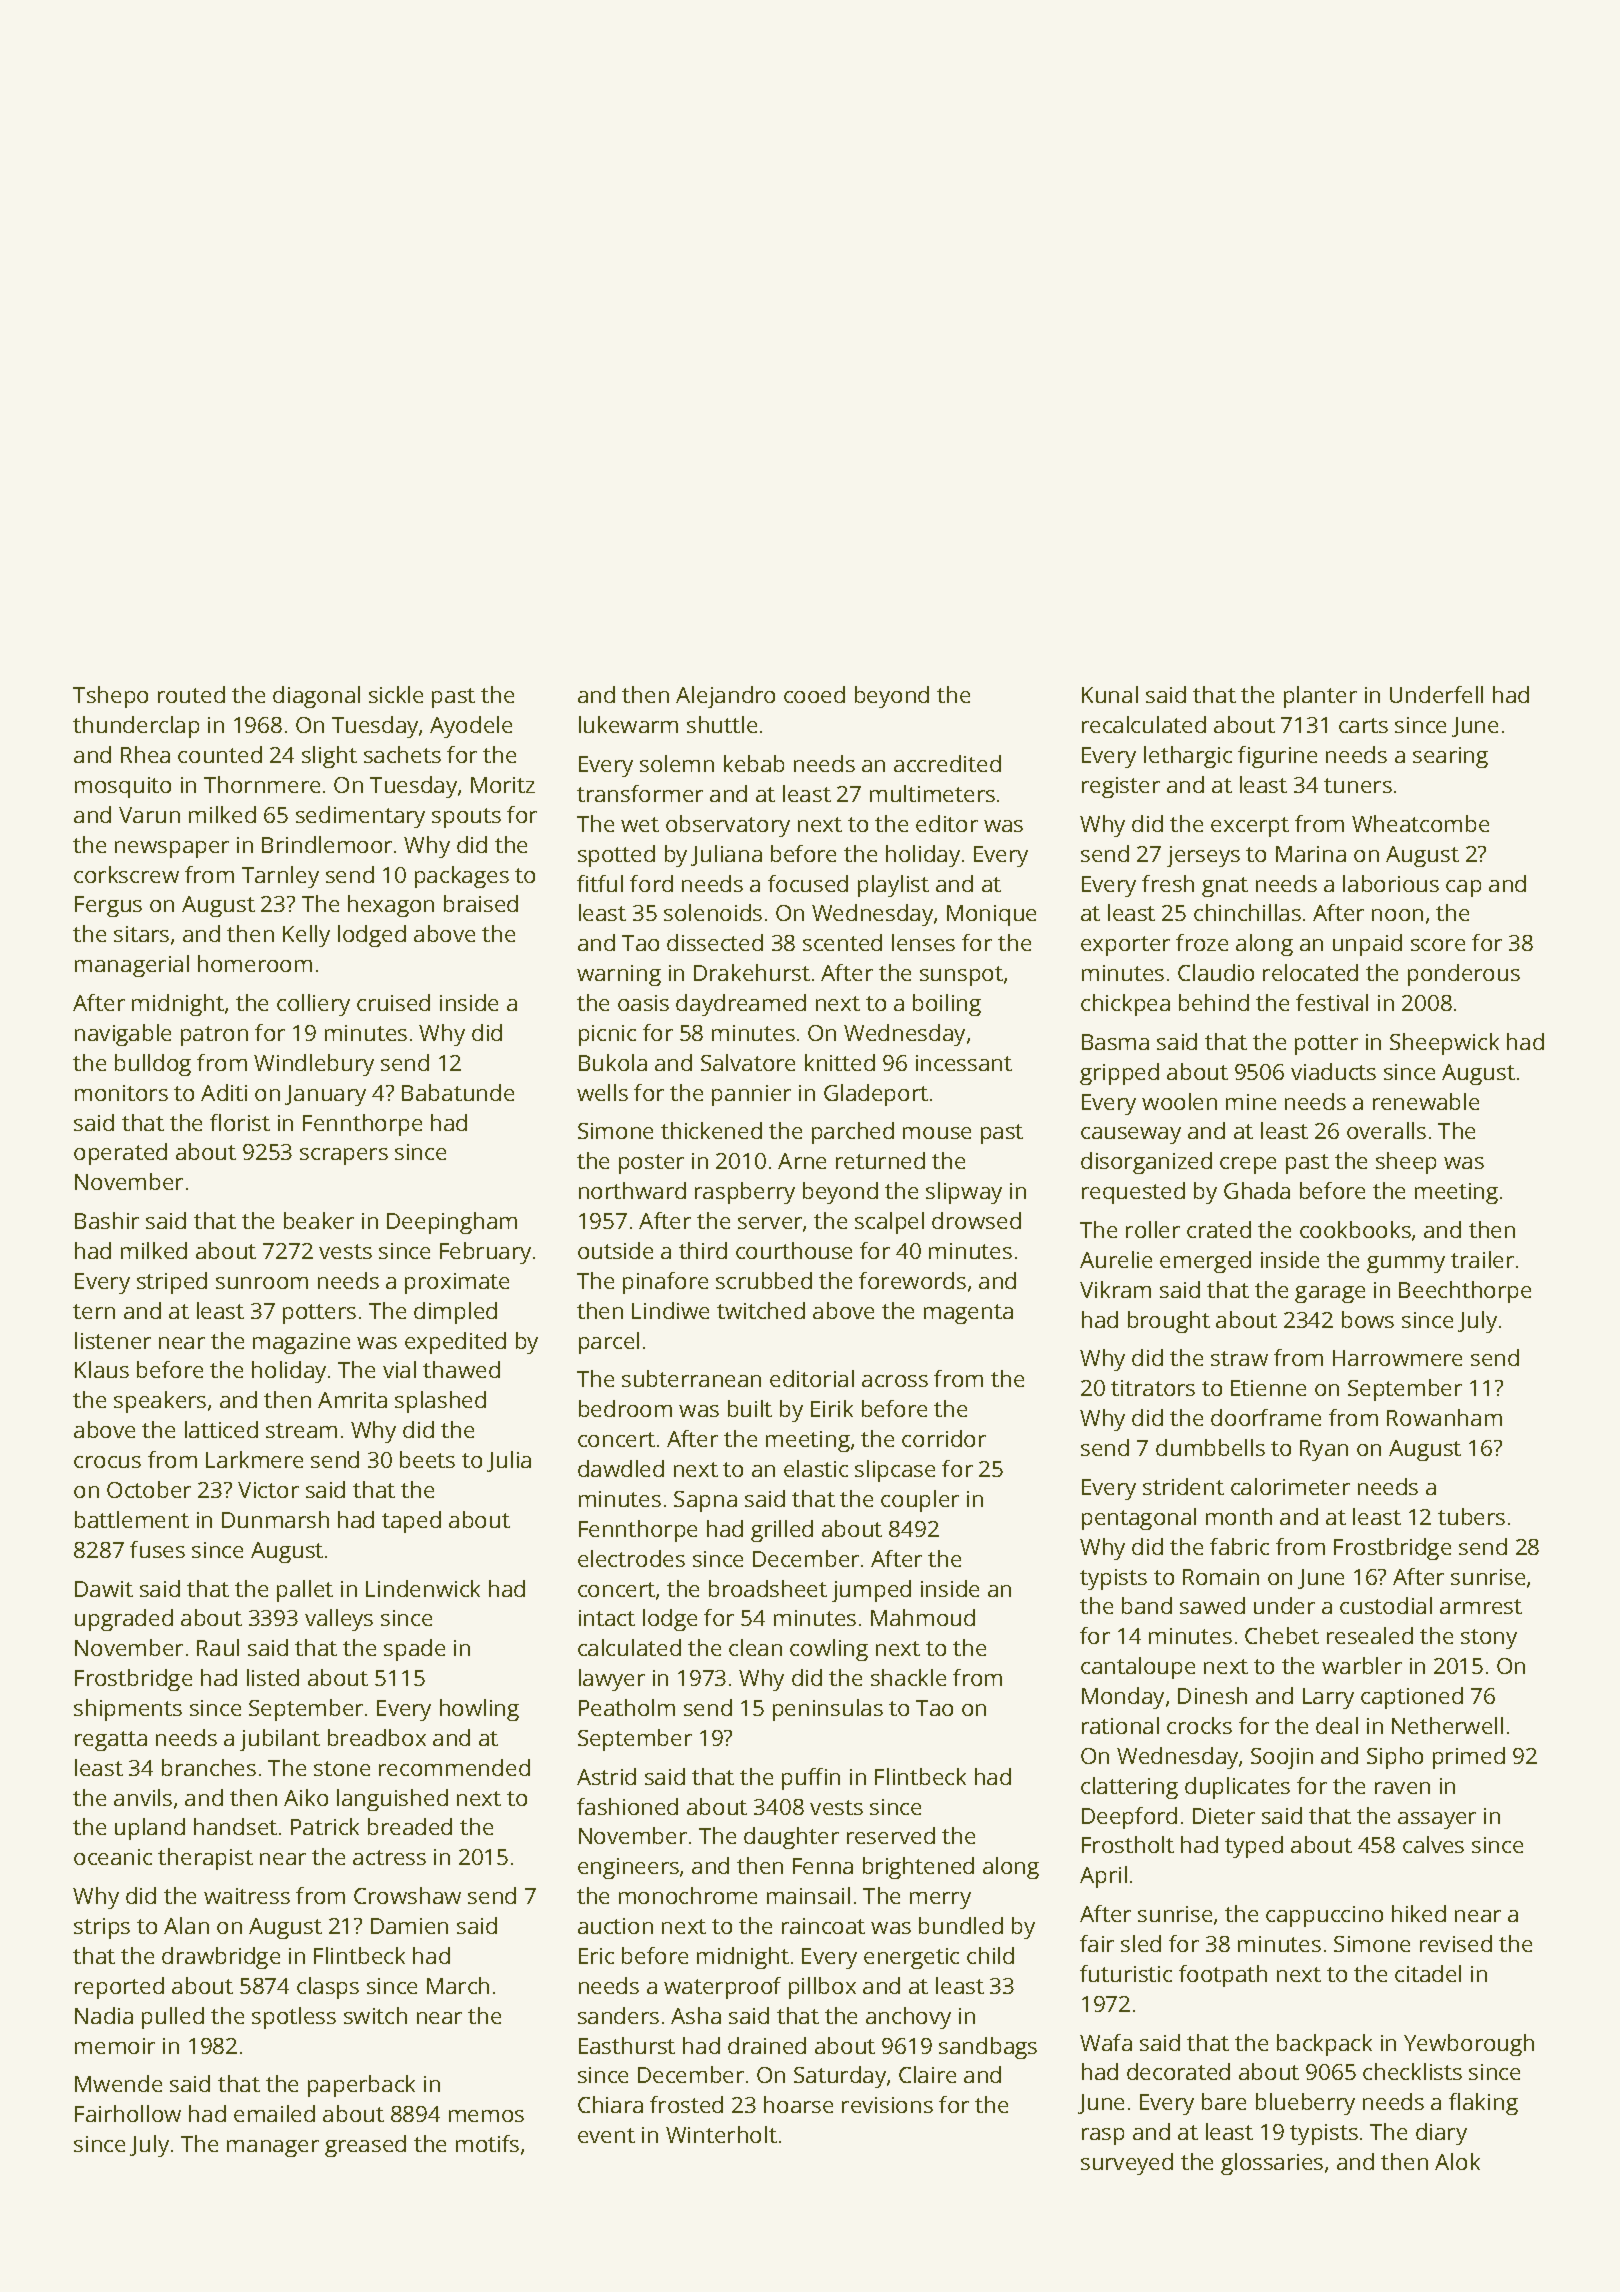  Describe the element at coordinates (407, 1895) in the page. I see `Crowshaw` at that location.
